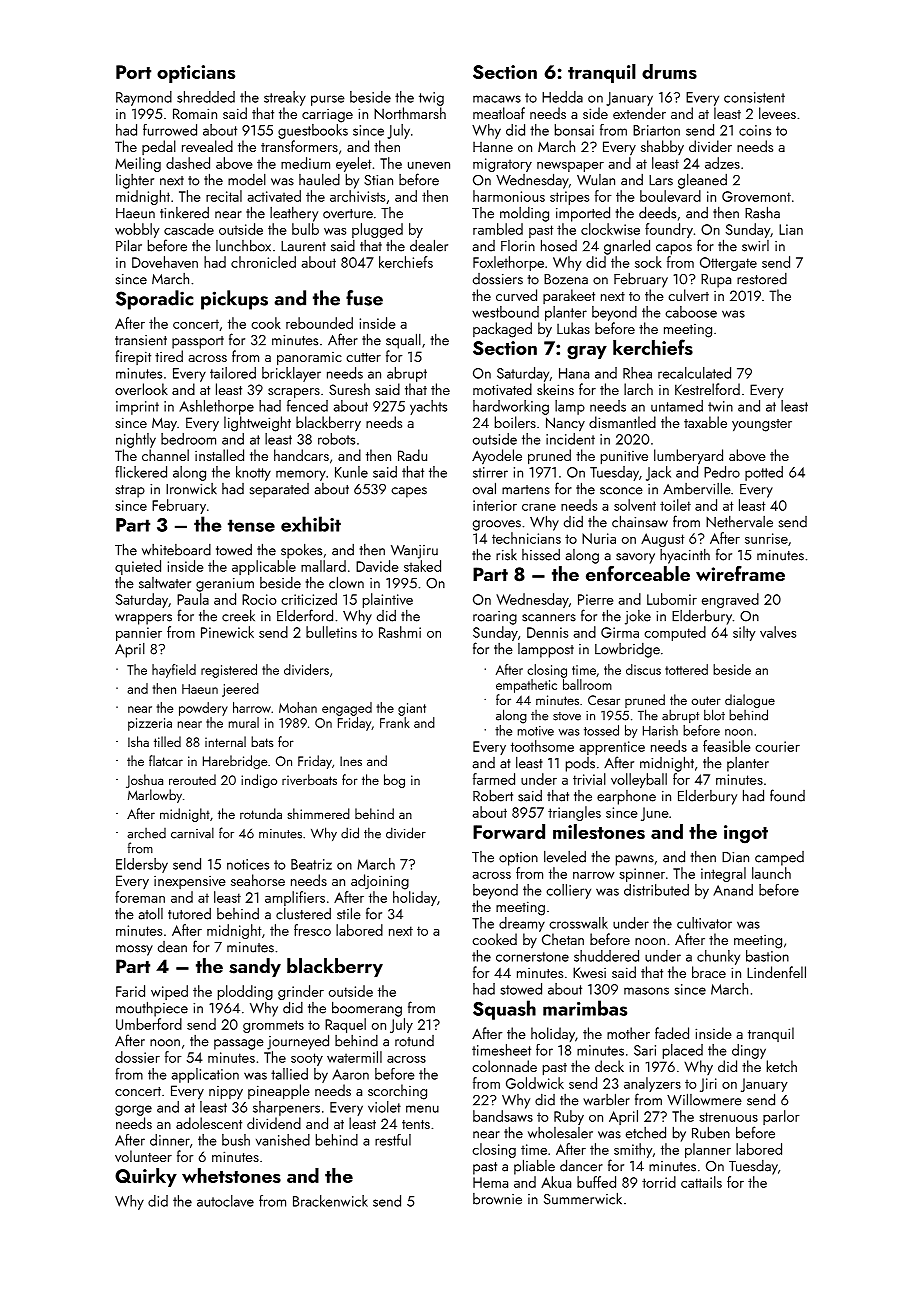 This image has height=1308, width=924. What do you see at coordinates (656, 890) in the image?
I see `distributed` at bounding box center [656, 890].
